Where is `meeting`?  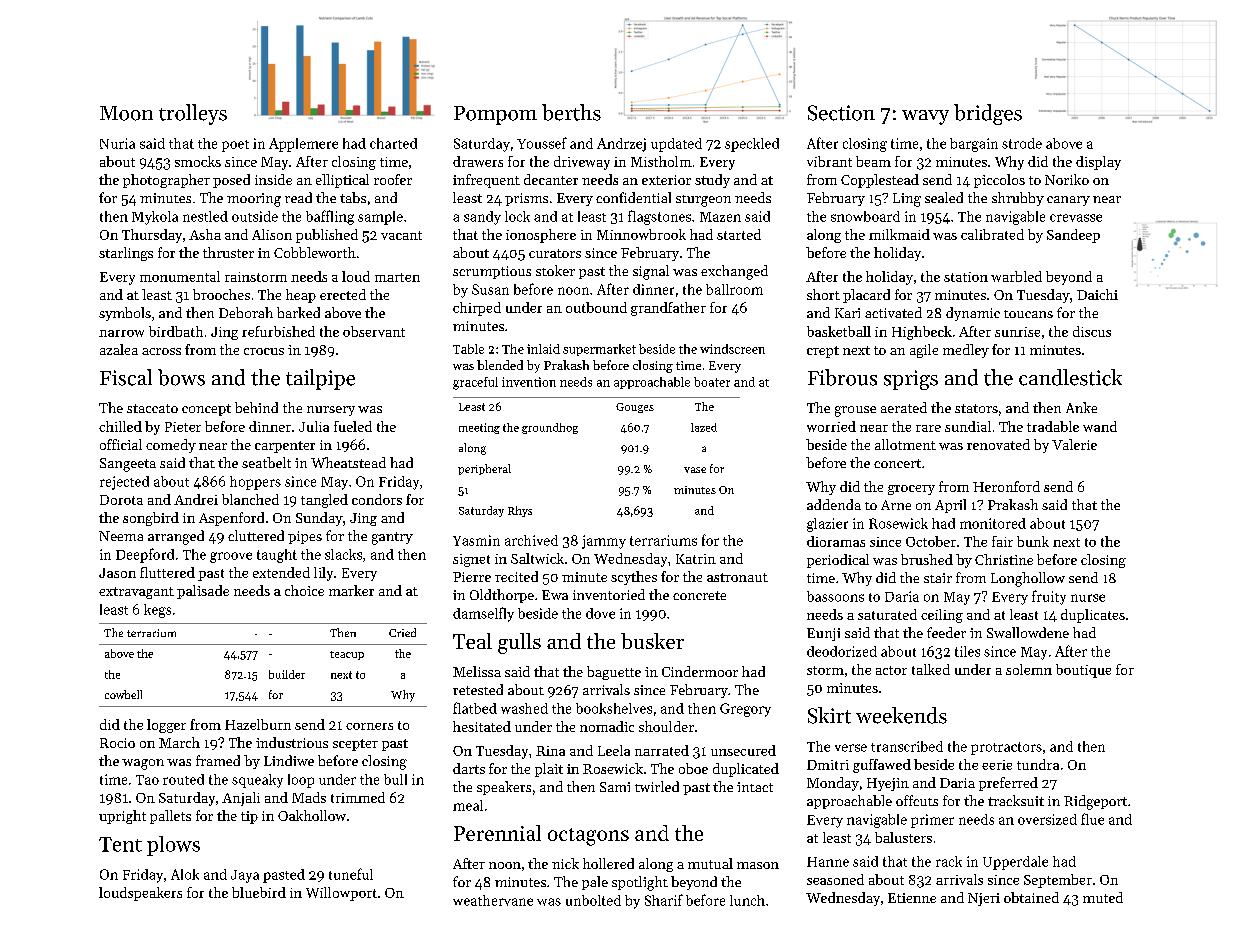
meeting is located at coordinates (479, 428).
